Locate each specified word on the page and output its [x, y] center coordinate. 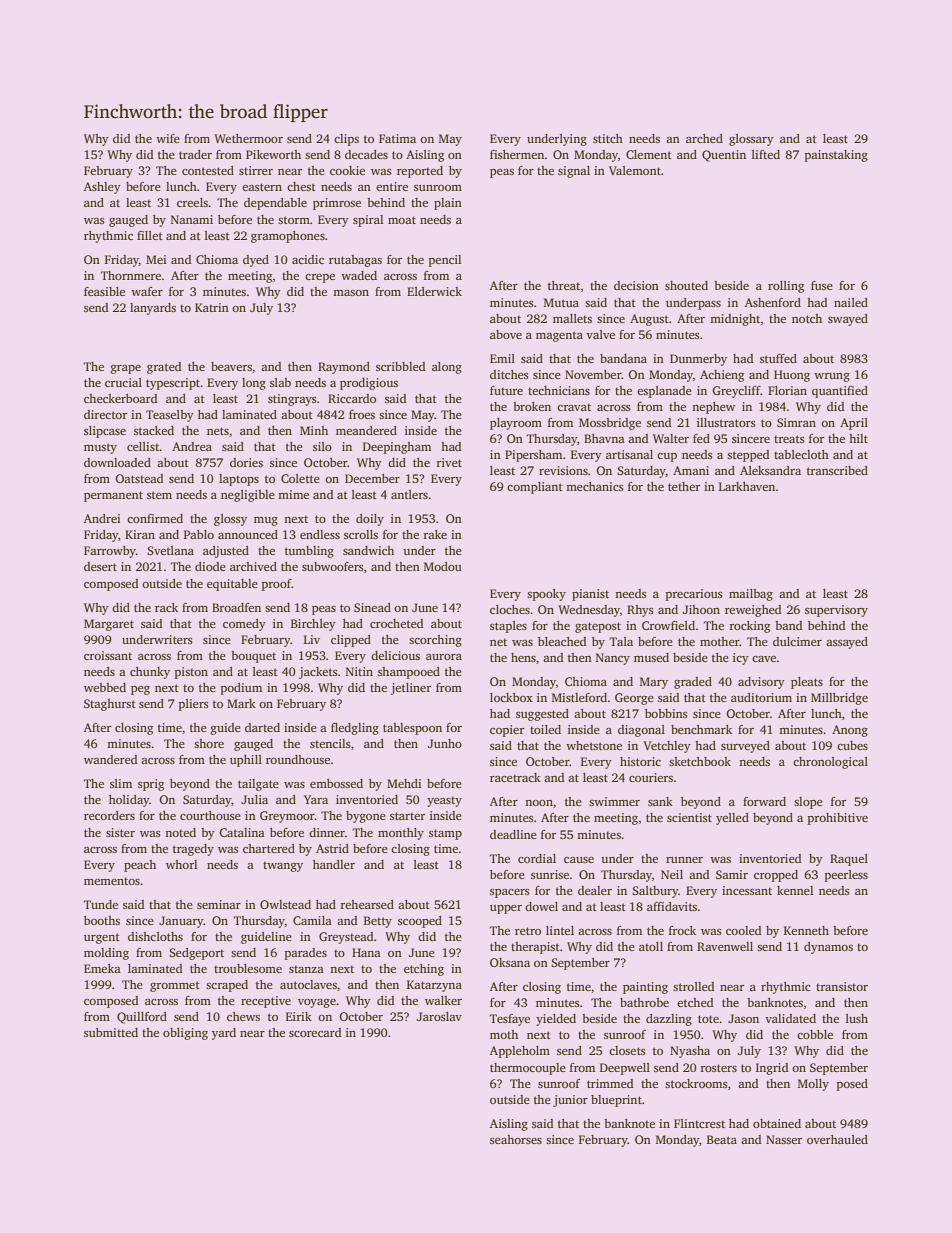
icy [741, 659]
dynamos [828, 948]
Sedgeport [196, 954]
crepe [320, 278]
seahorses [516, 1139]
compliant [535, 488]
